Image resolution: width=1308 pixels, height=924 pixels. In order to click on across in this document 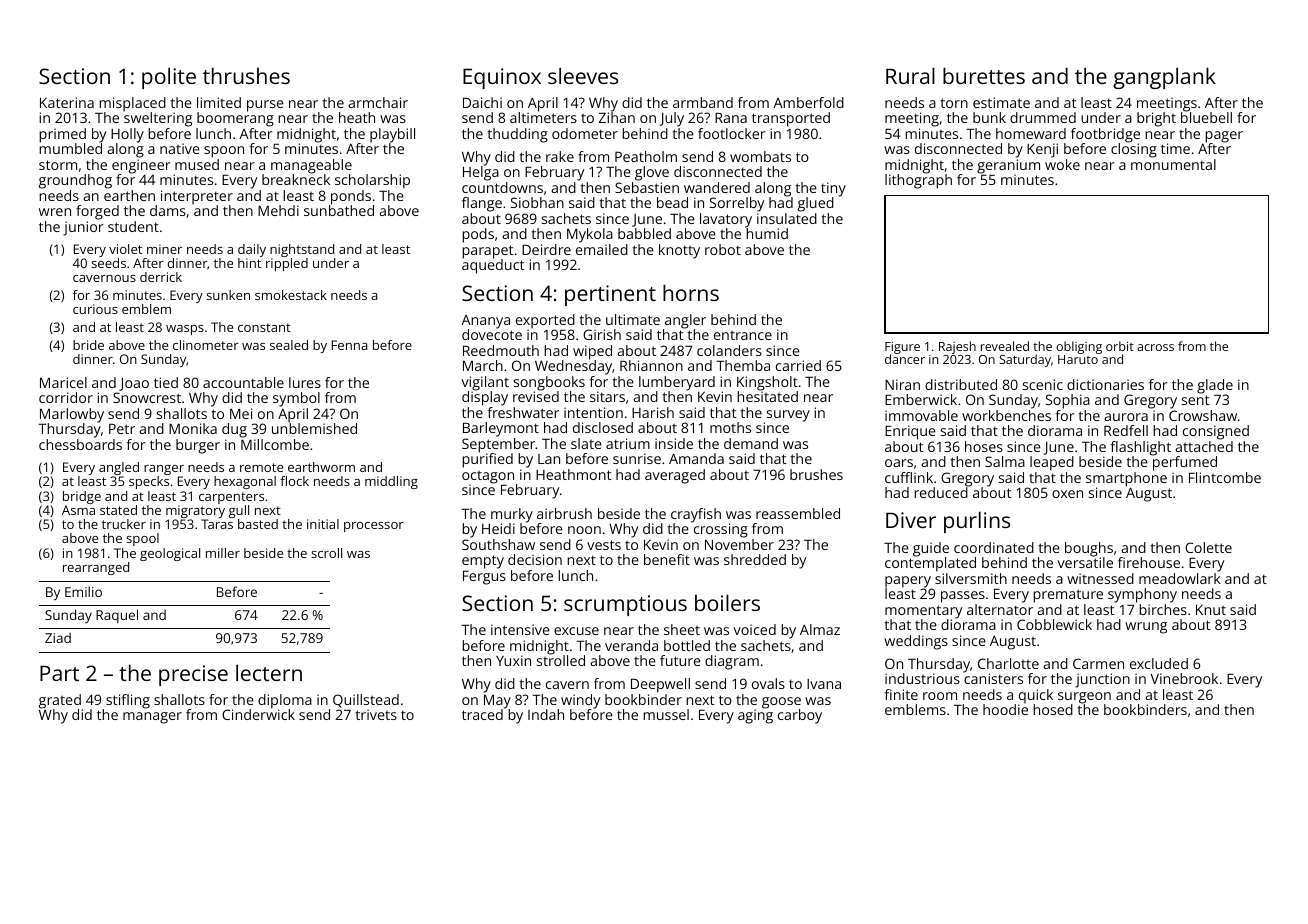, I will do `click(1155, 347)`.
